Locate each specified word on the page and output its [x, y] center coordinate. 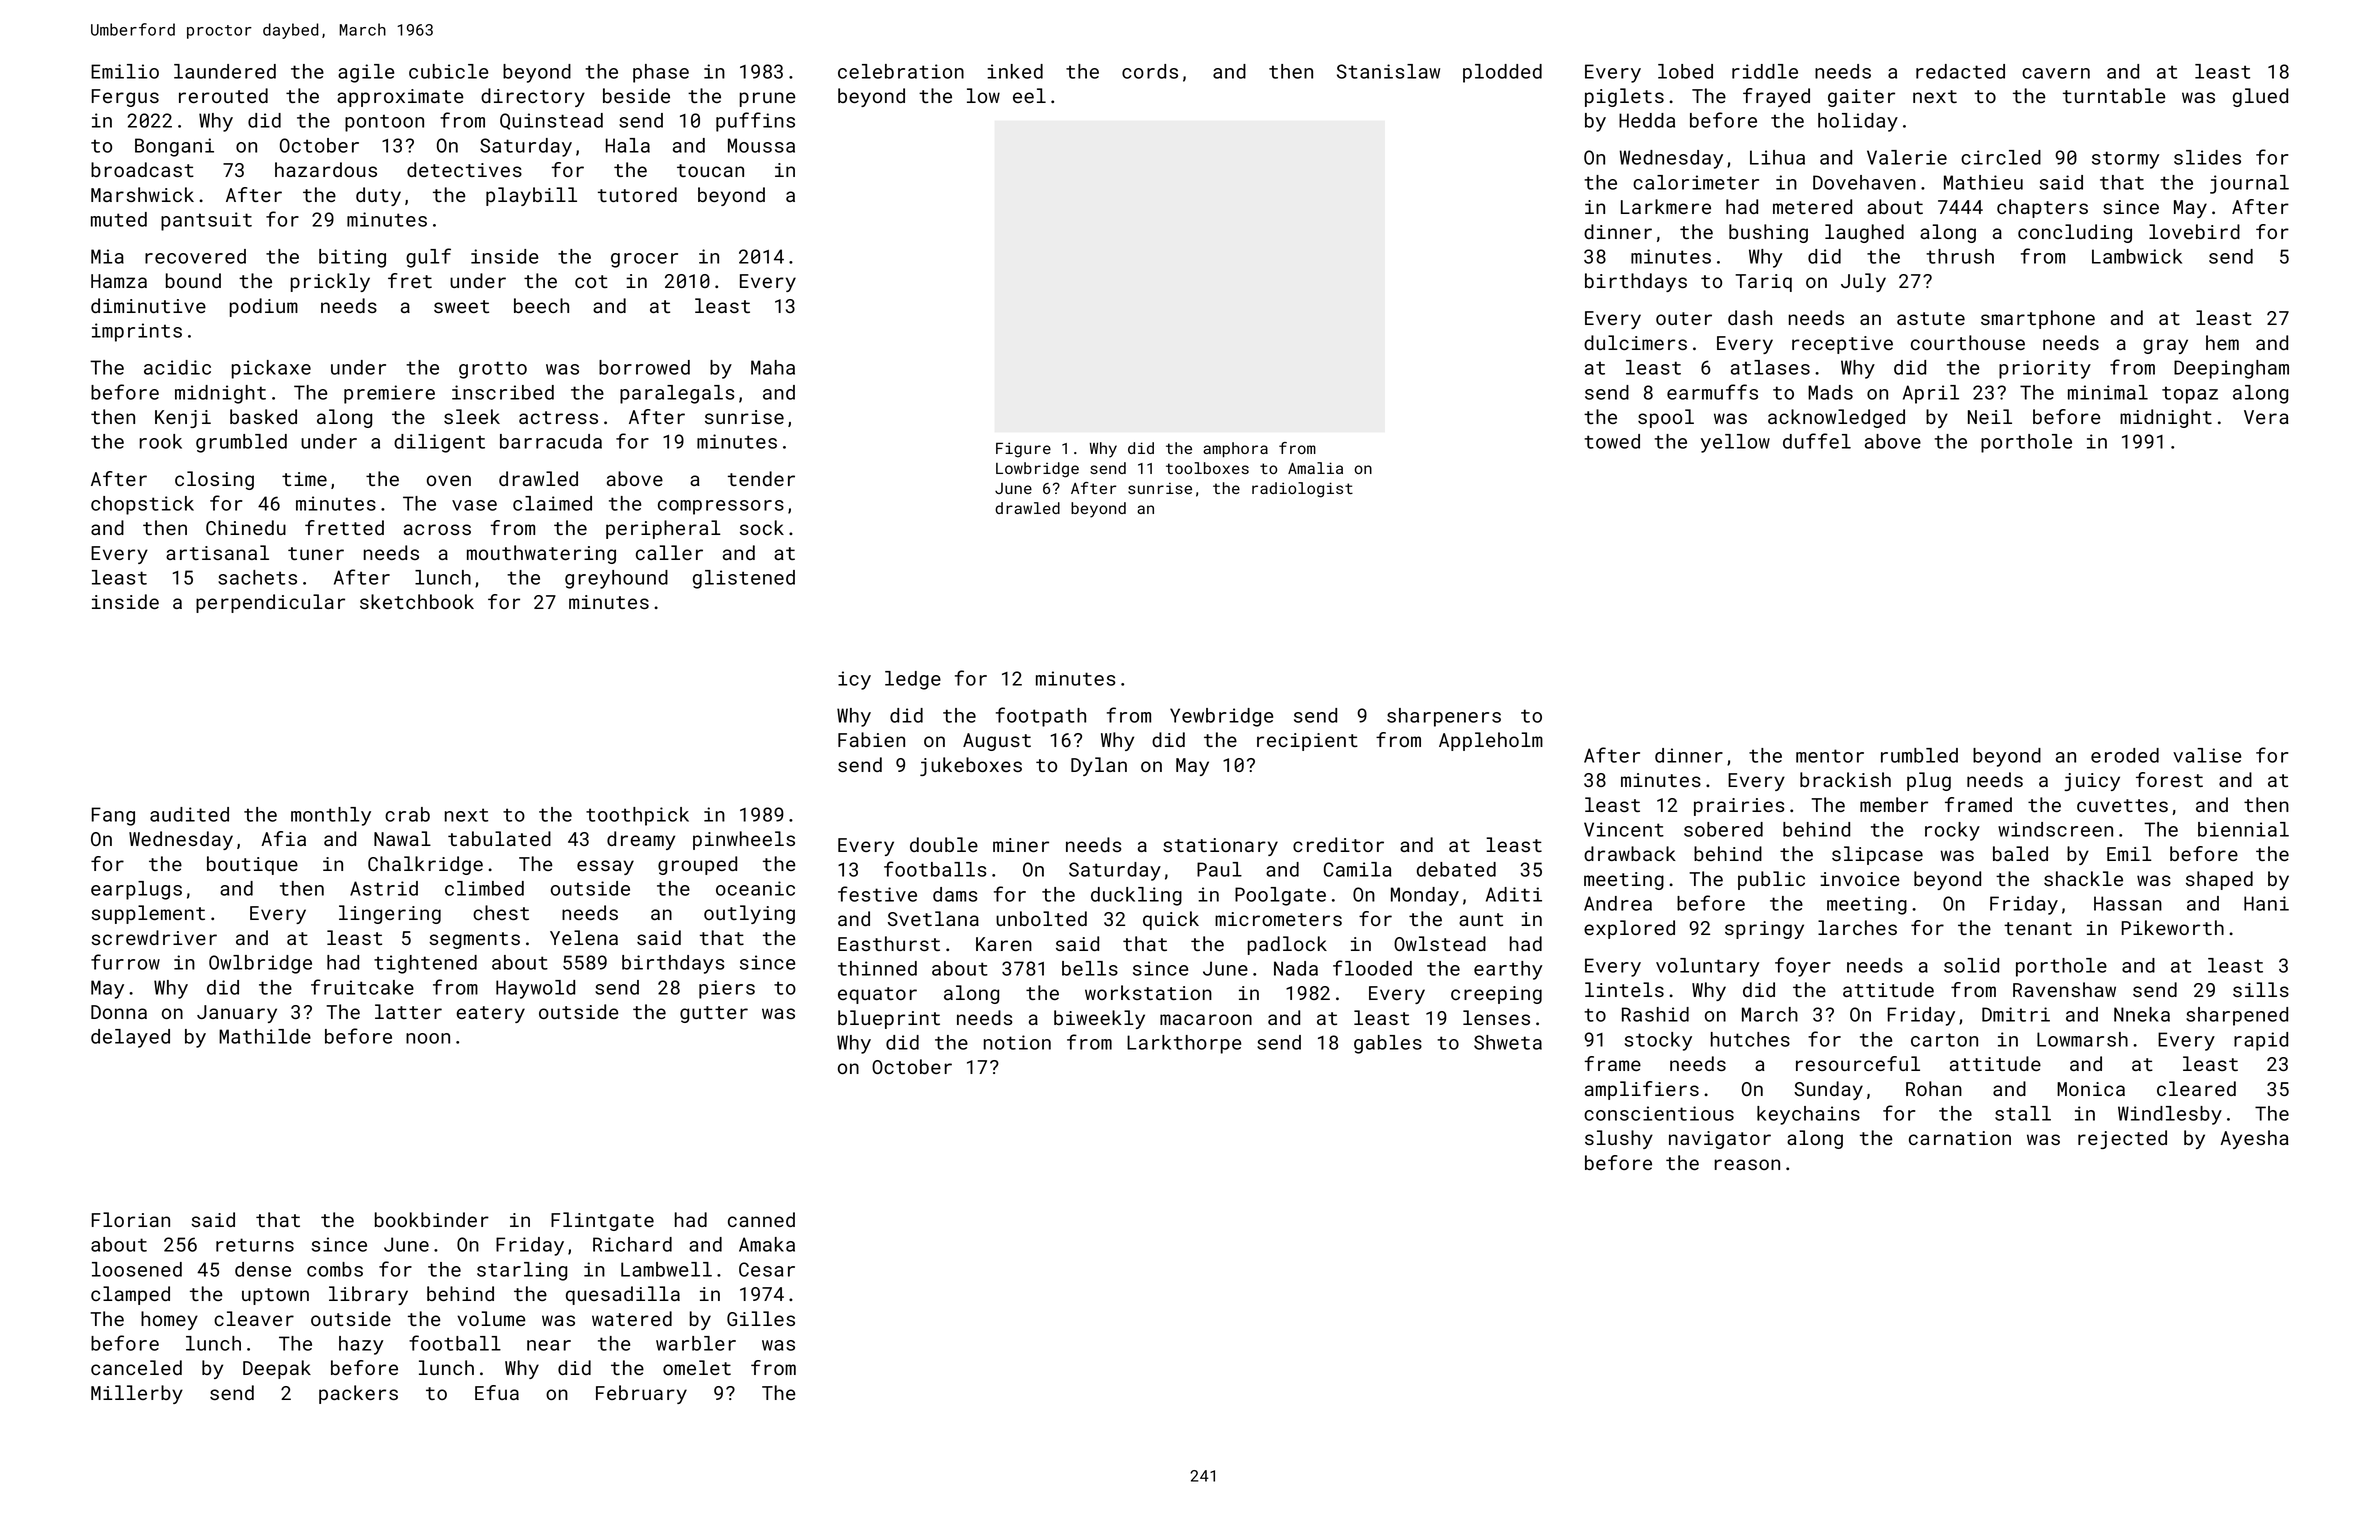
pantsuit [206, 221]
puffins [755, 122]
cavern [2056, 73]
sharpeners [1444, 717]
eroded [2125, 755]
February [641, 1394]
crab [407, 814]
